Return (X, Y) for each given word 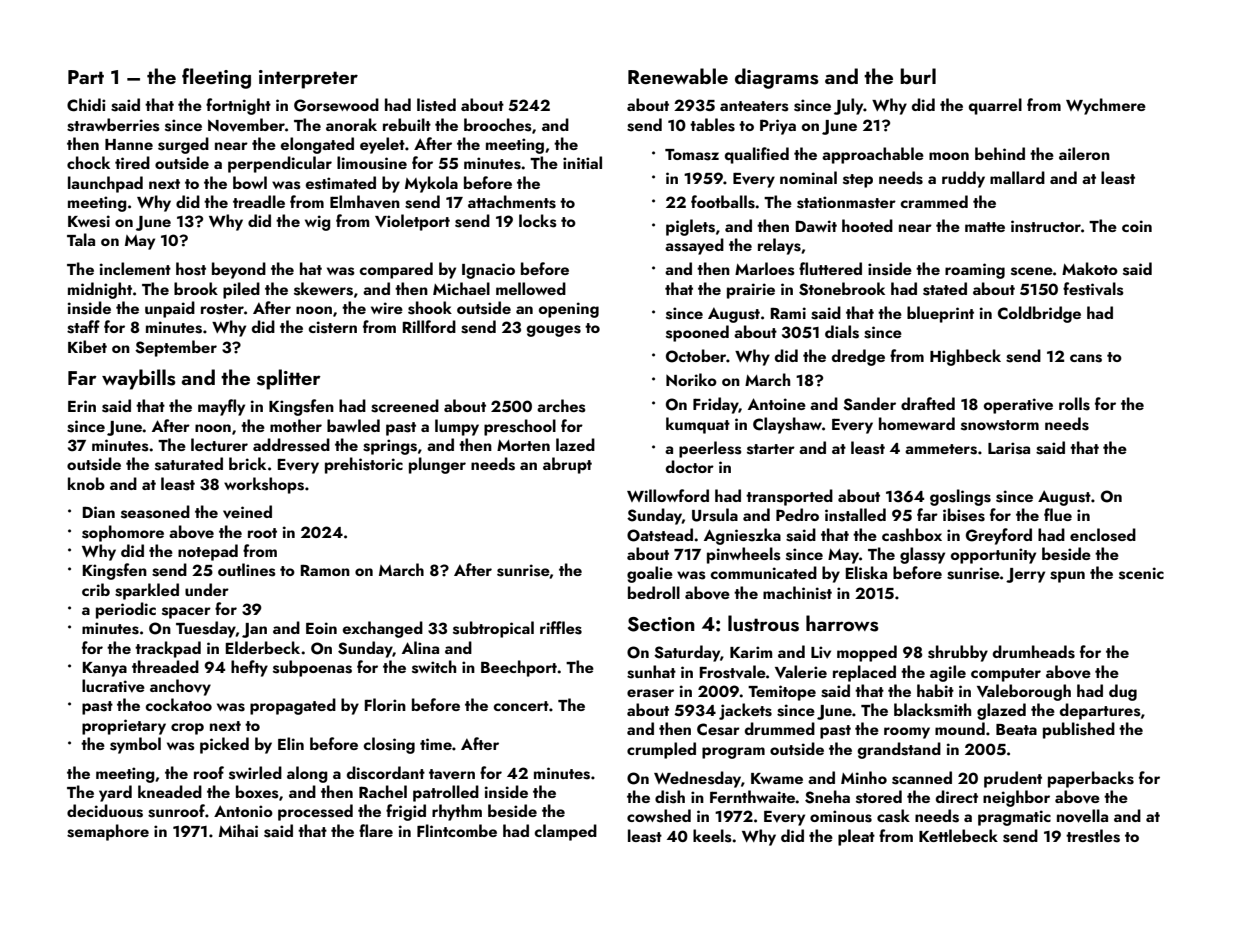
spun (1067, 577)
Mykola (431, 184)
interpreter (308, 79)
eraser (650, 693)
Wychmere (1106, 106)
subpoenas (312, 668)
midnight (100, 290)
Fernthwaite (753, 796)
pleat (856, 837)
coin (1137, 226)
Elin (291, 743)
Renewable (678, 76)
